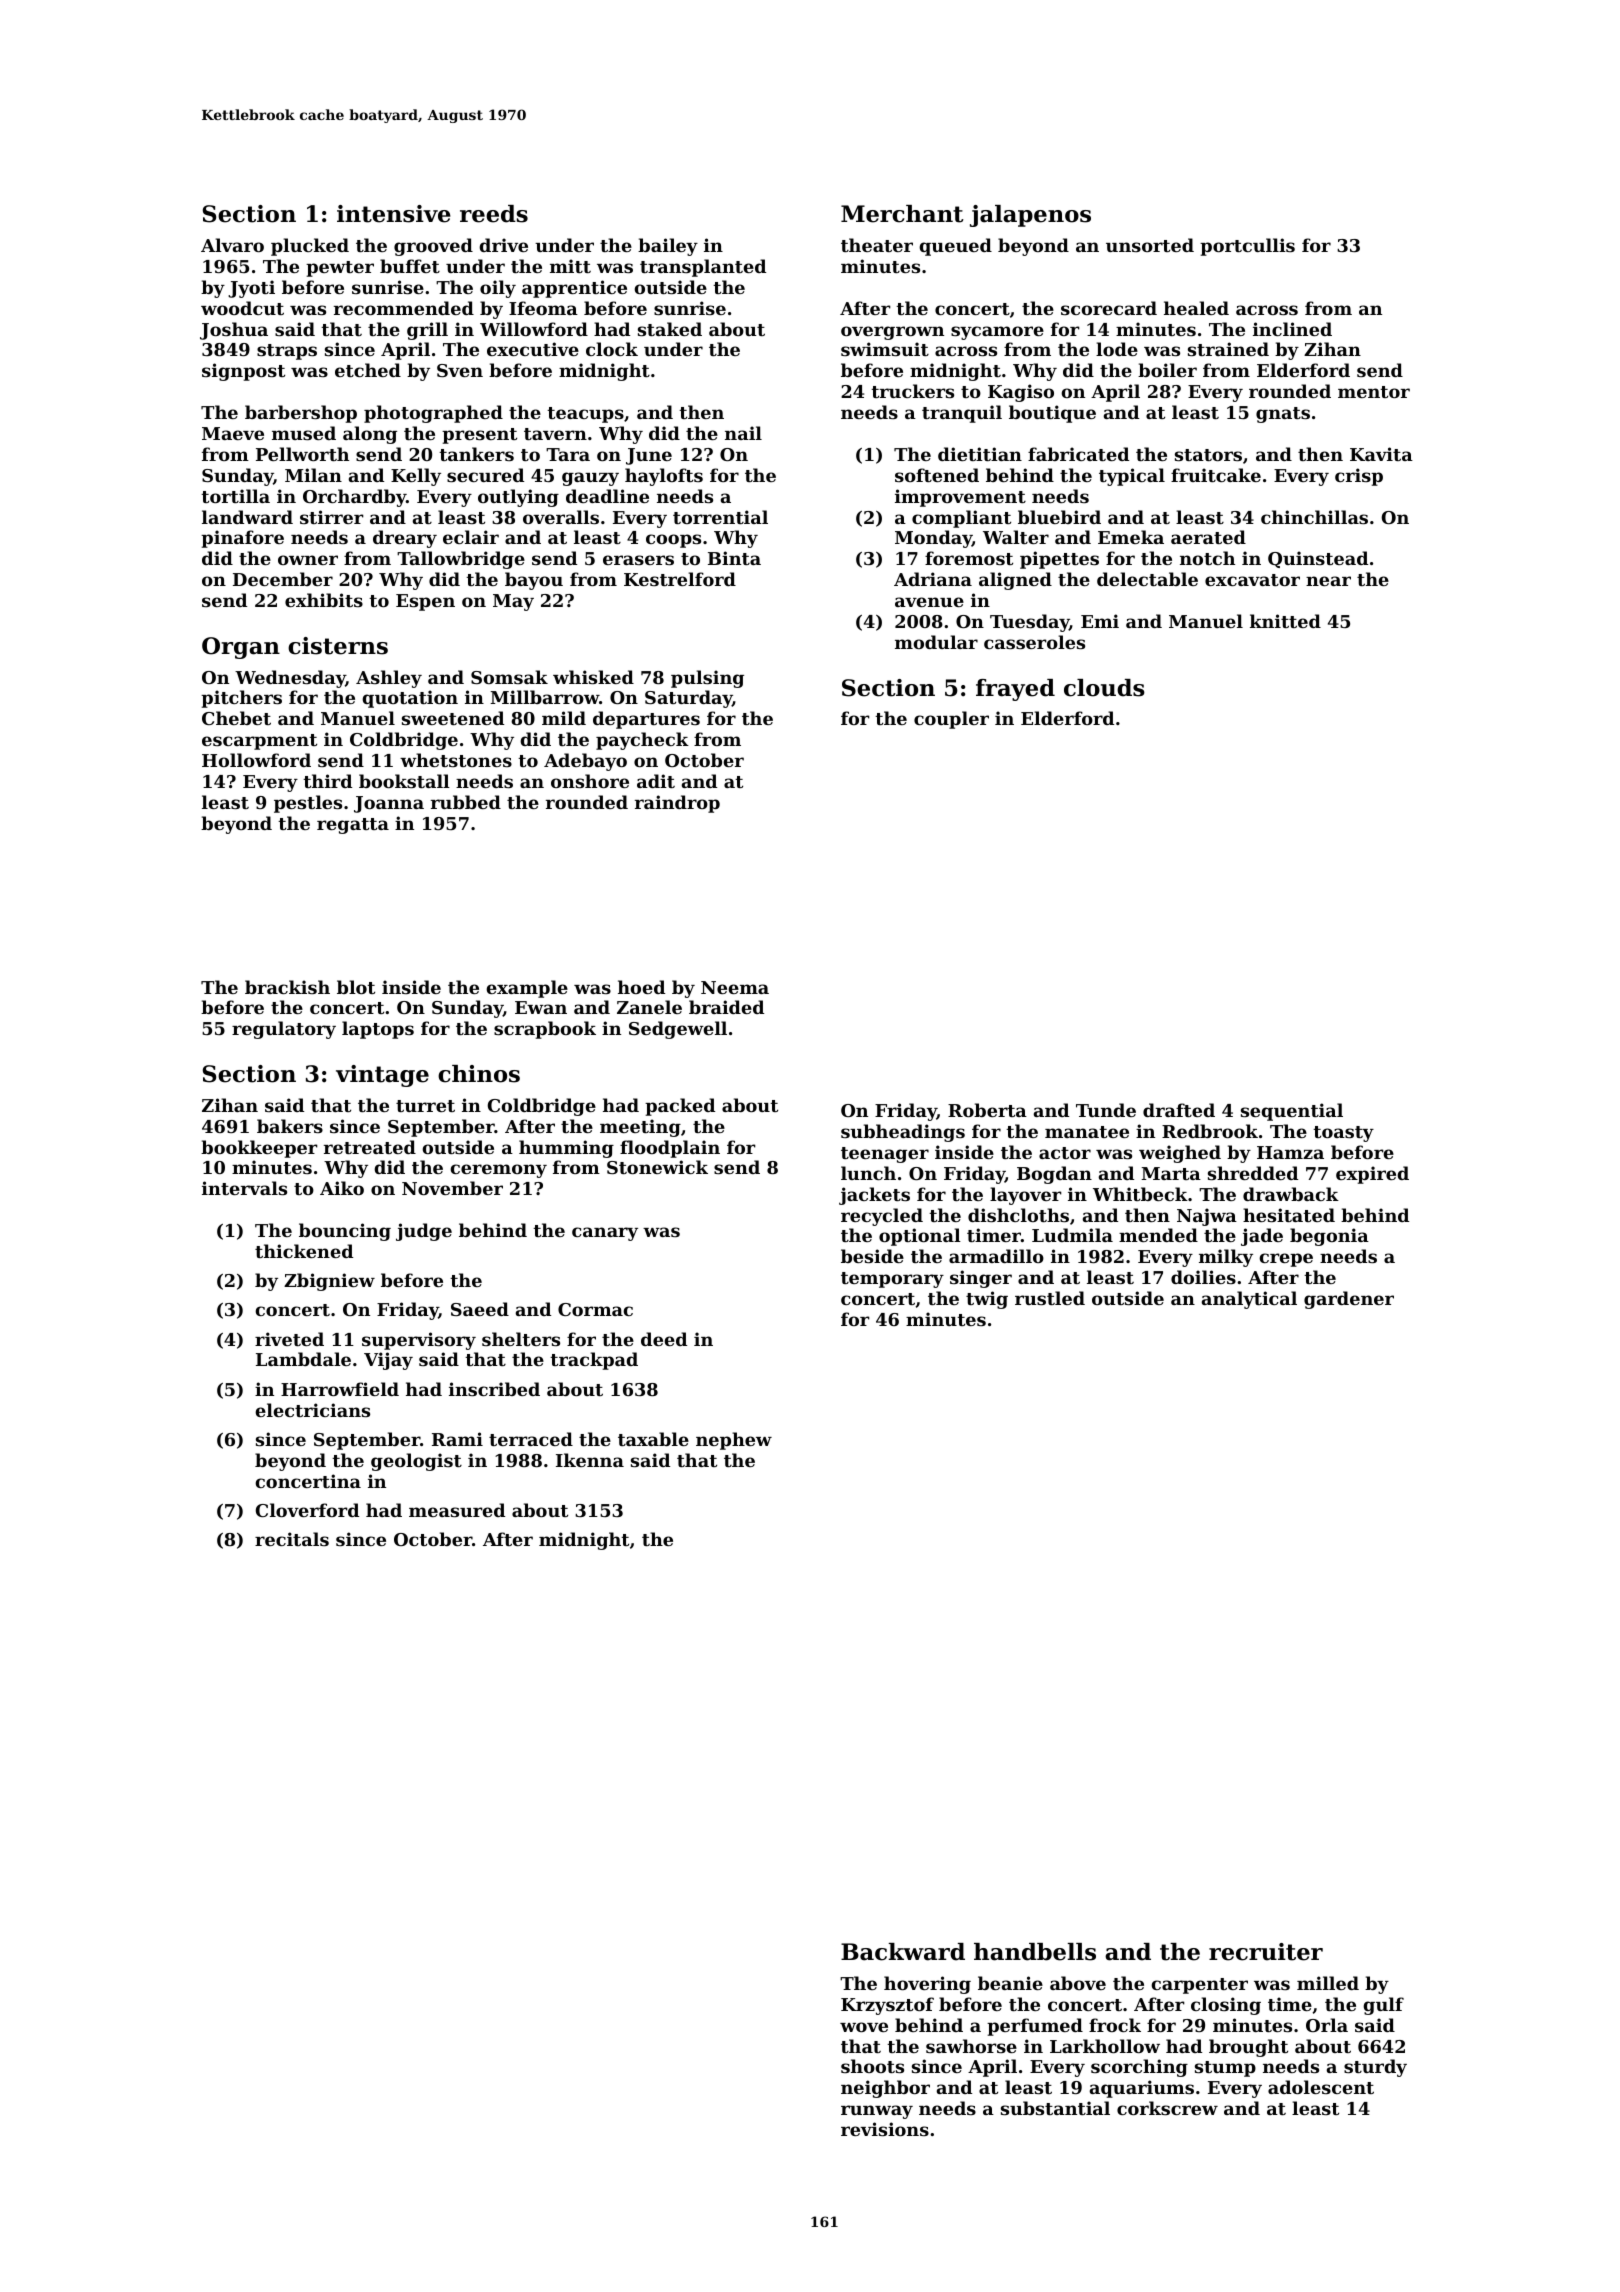 The image size is (1620, 2292). I want to click on photographed, so click(433, 414).
